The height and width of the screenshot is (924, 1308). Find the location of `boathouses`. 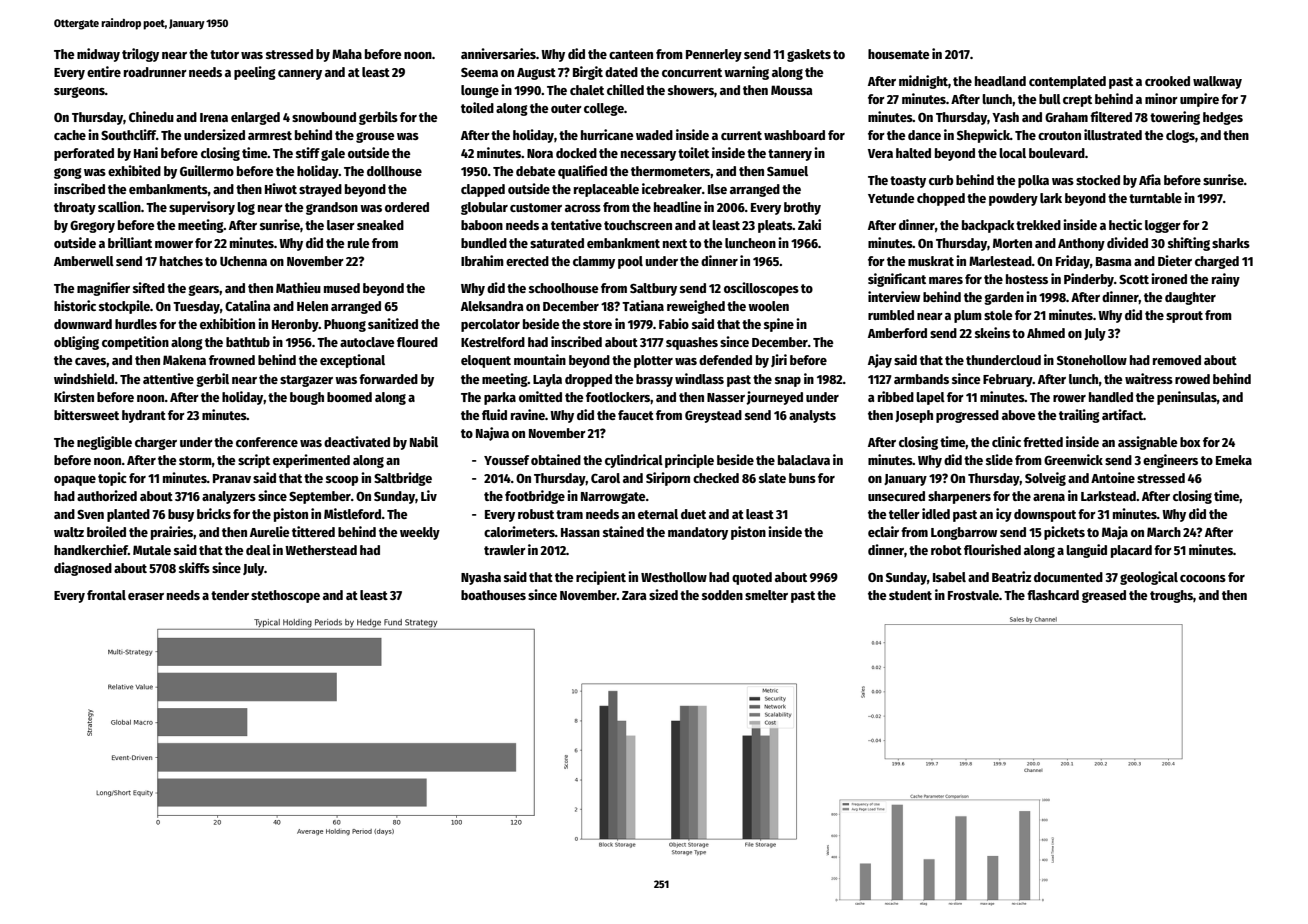

boathouses is located at coordinates (493, 595).
